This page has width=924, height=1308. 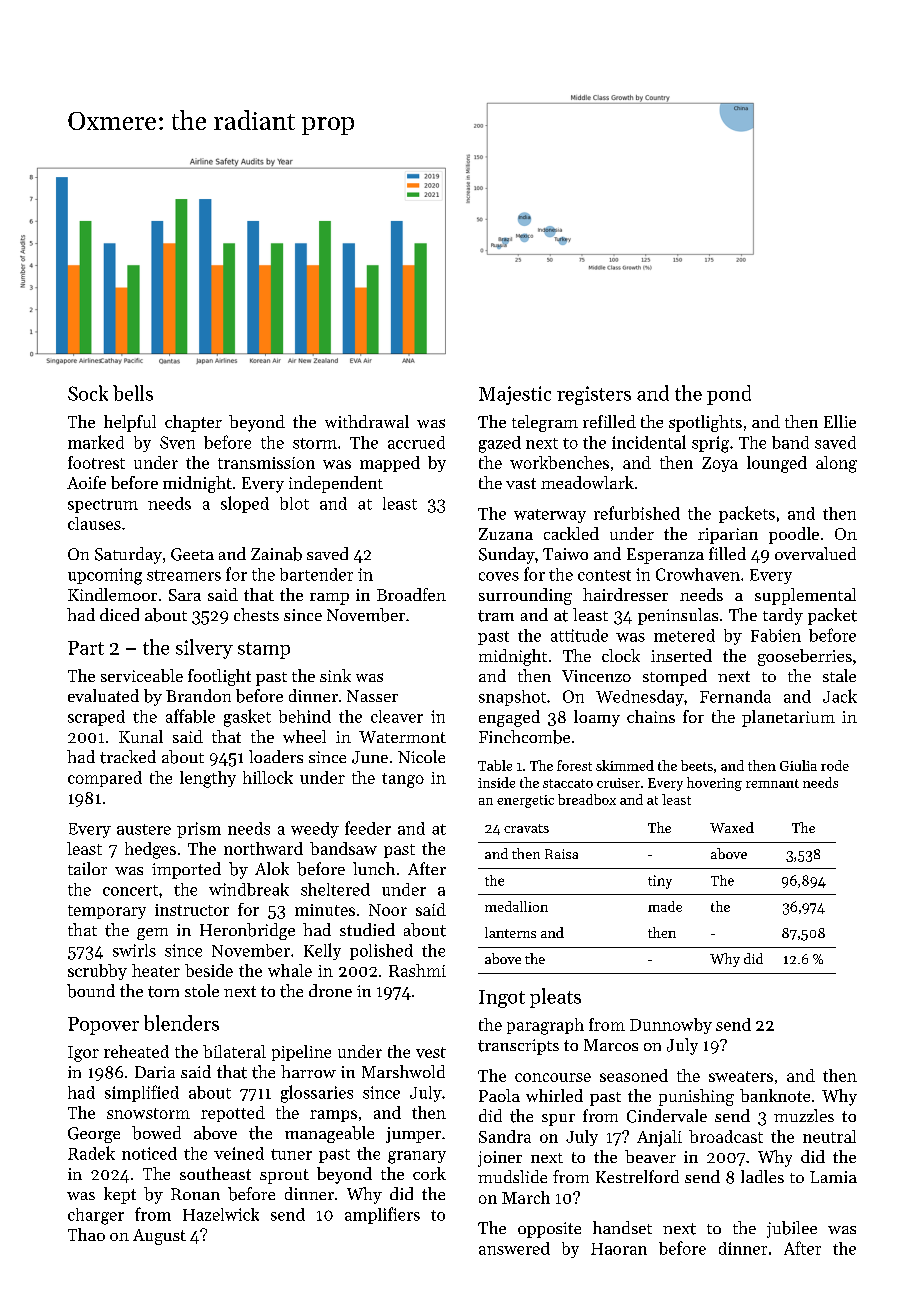 I want to click on inside, so click(x=496, y=782).
